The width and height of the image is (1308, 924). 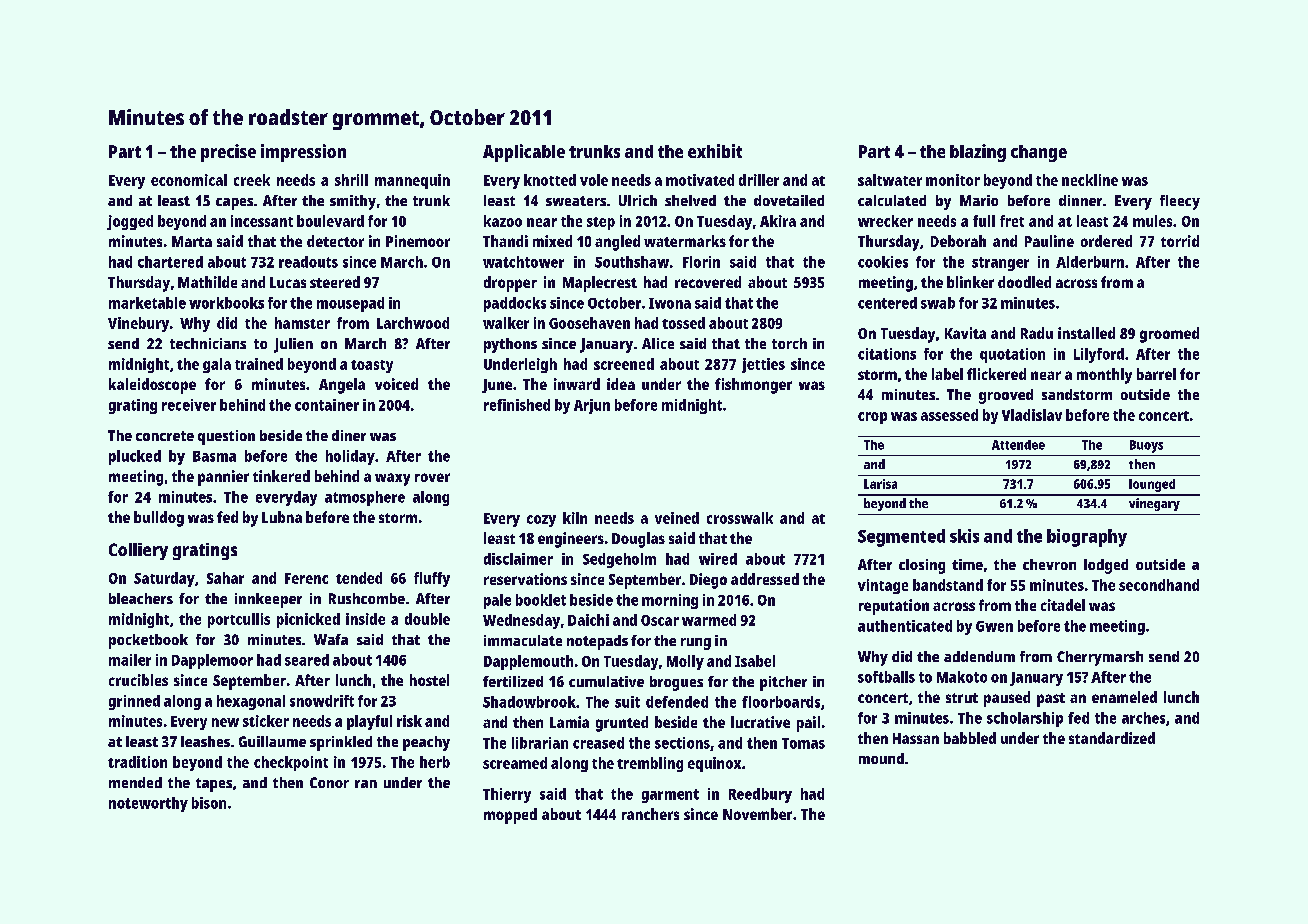 What do you see at coordinates (575, 518) in the image?
I see `kiln` at bounding box center [575, 518].
